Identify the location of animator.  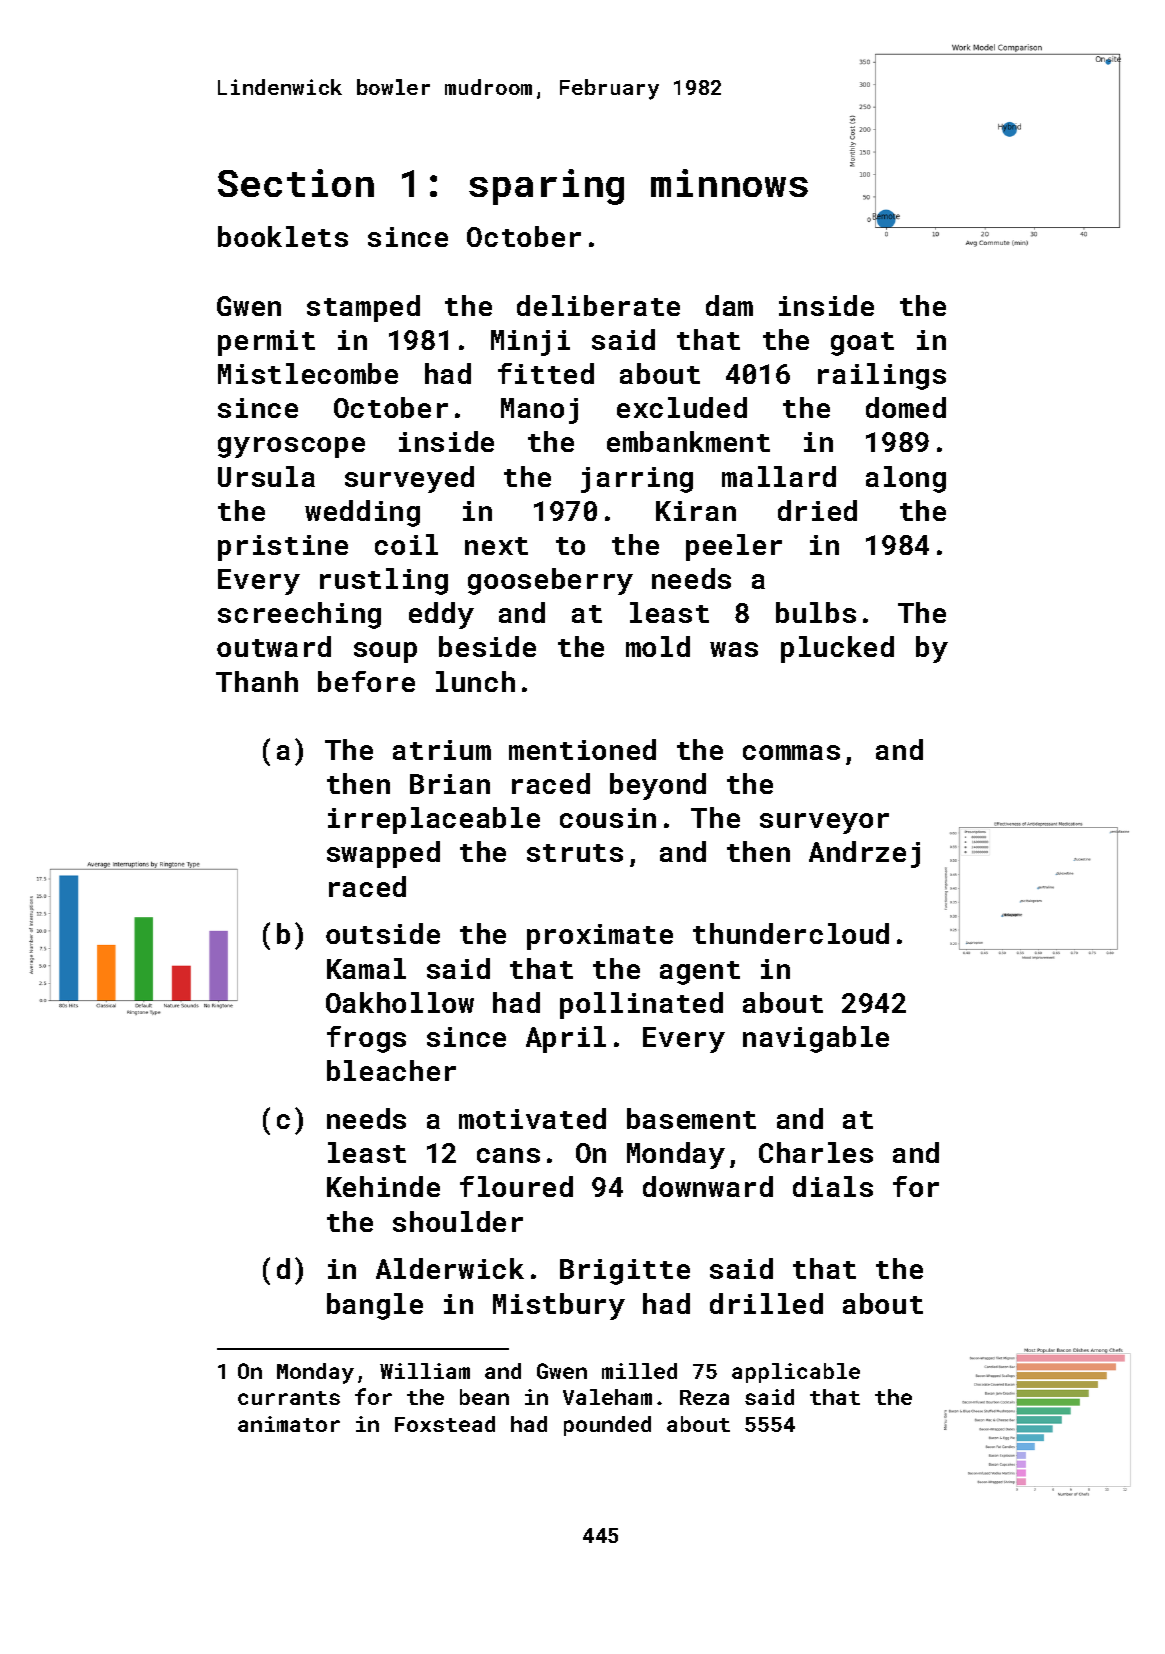
(289, 1424).
